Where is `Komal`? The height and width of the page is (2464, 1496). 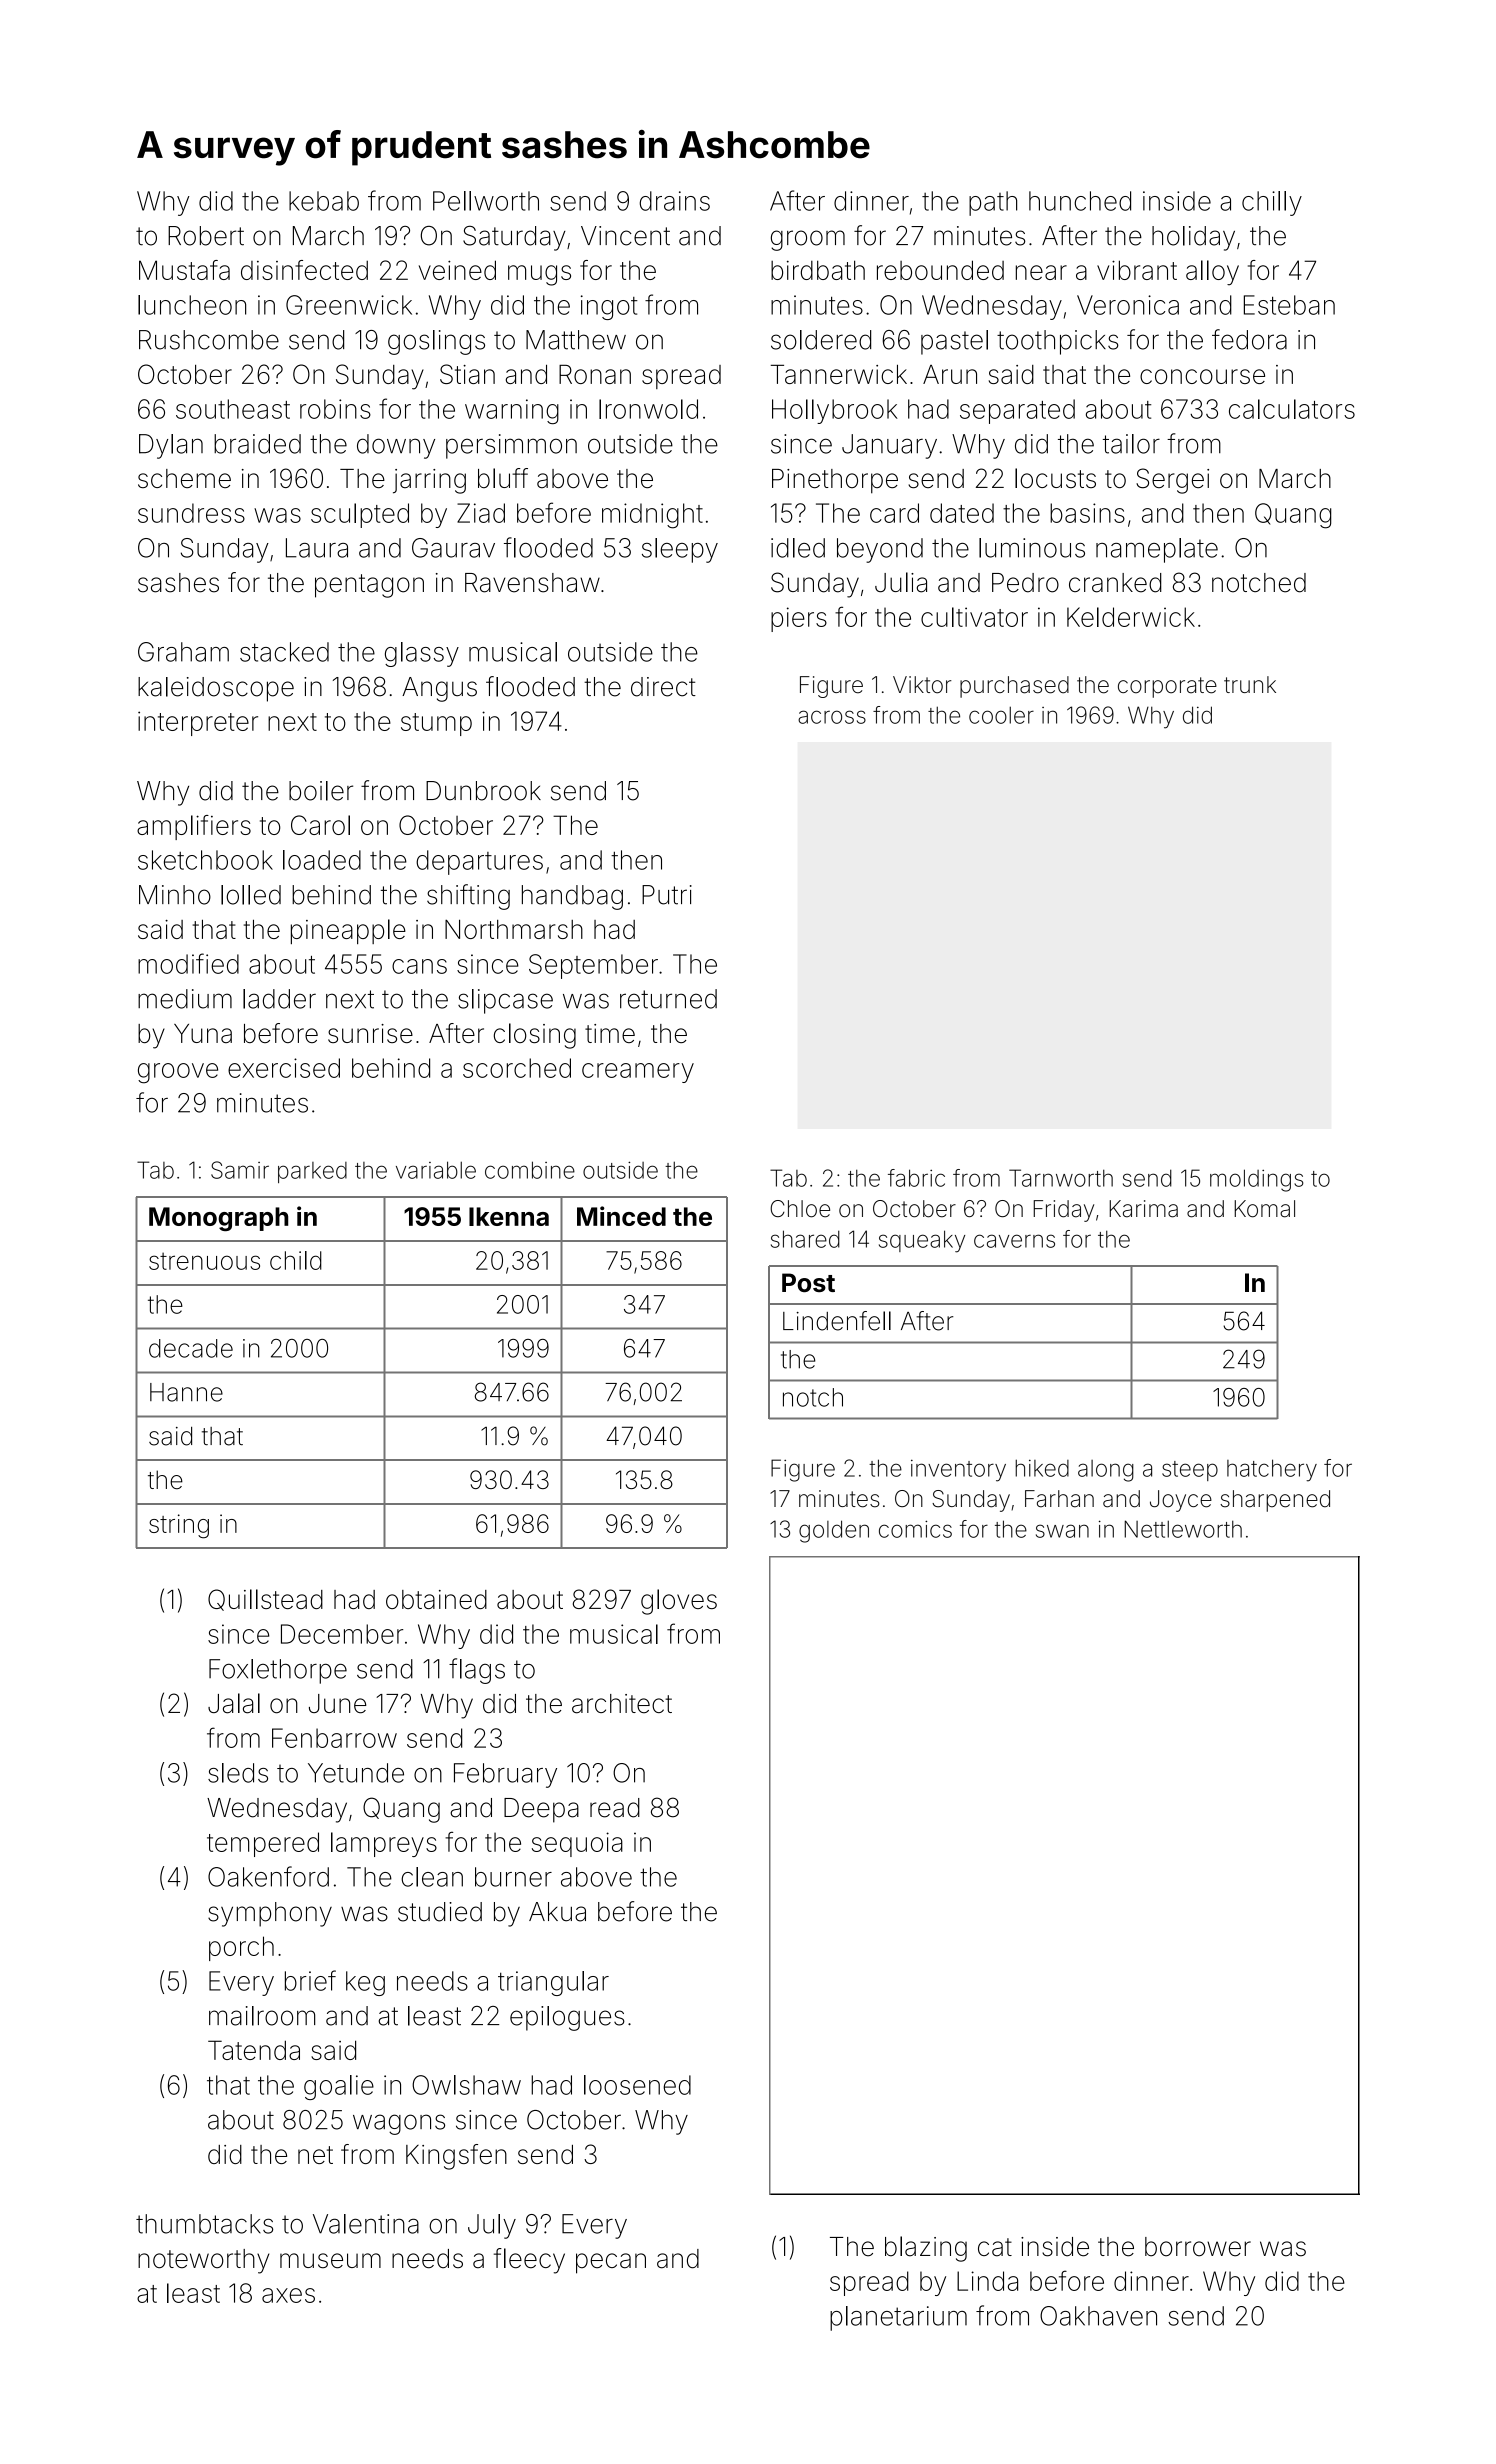
Komal is located at coordinates (1264, 1209).
